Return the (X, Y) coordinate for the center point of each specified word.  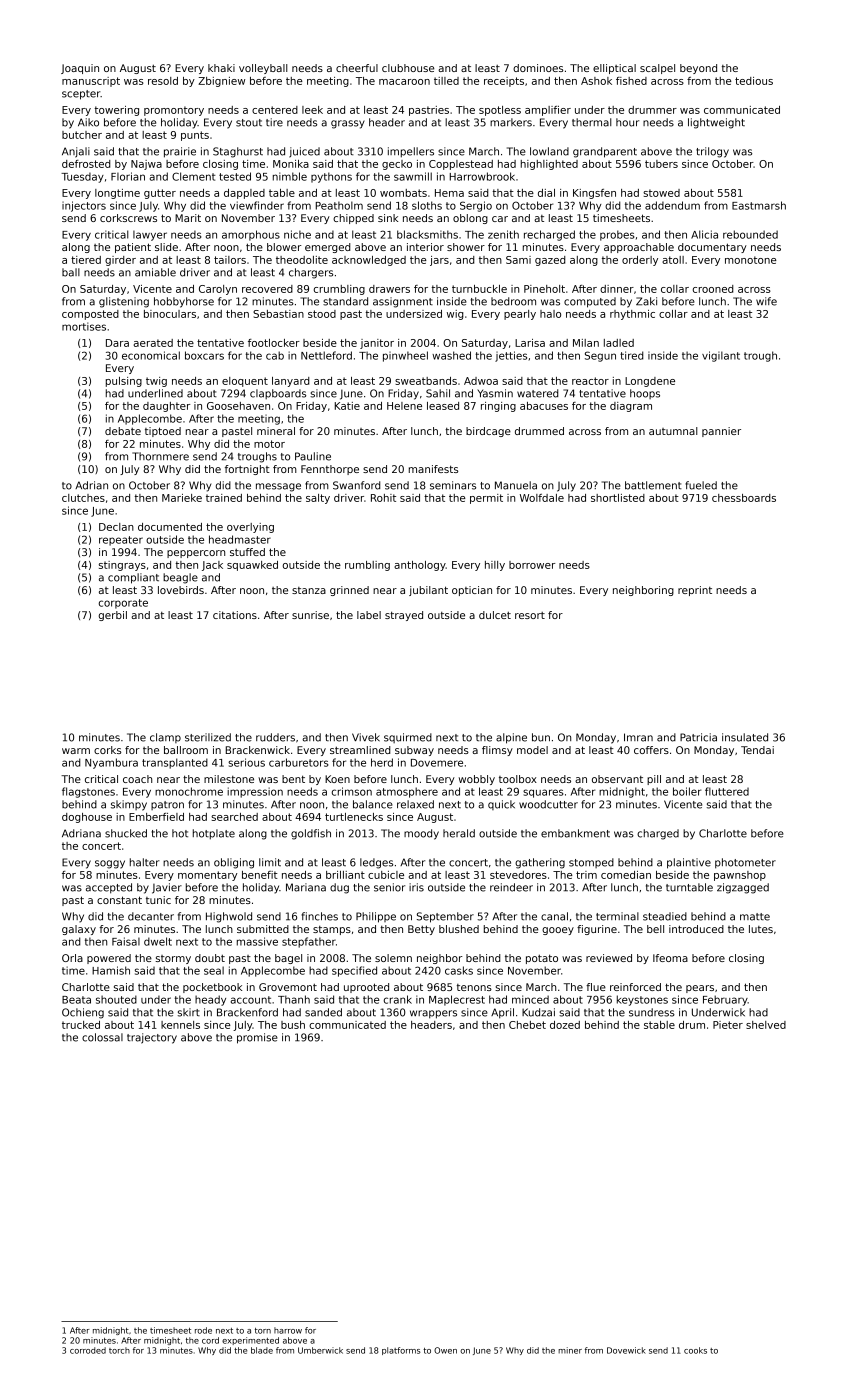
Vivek (366, 737)
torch (119, 1350)
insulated (745, 737)
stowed (661, 193)
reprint (695, 591)
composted (90, 315)
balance (373, 804)
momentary (207, 876)
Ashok (596, 81)
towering (116, 111)
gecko (397, 165)
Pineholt (544, 289)
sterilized (208, 737)
